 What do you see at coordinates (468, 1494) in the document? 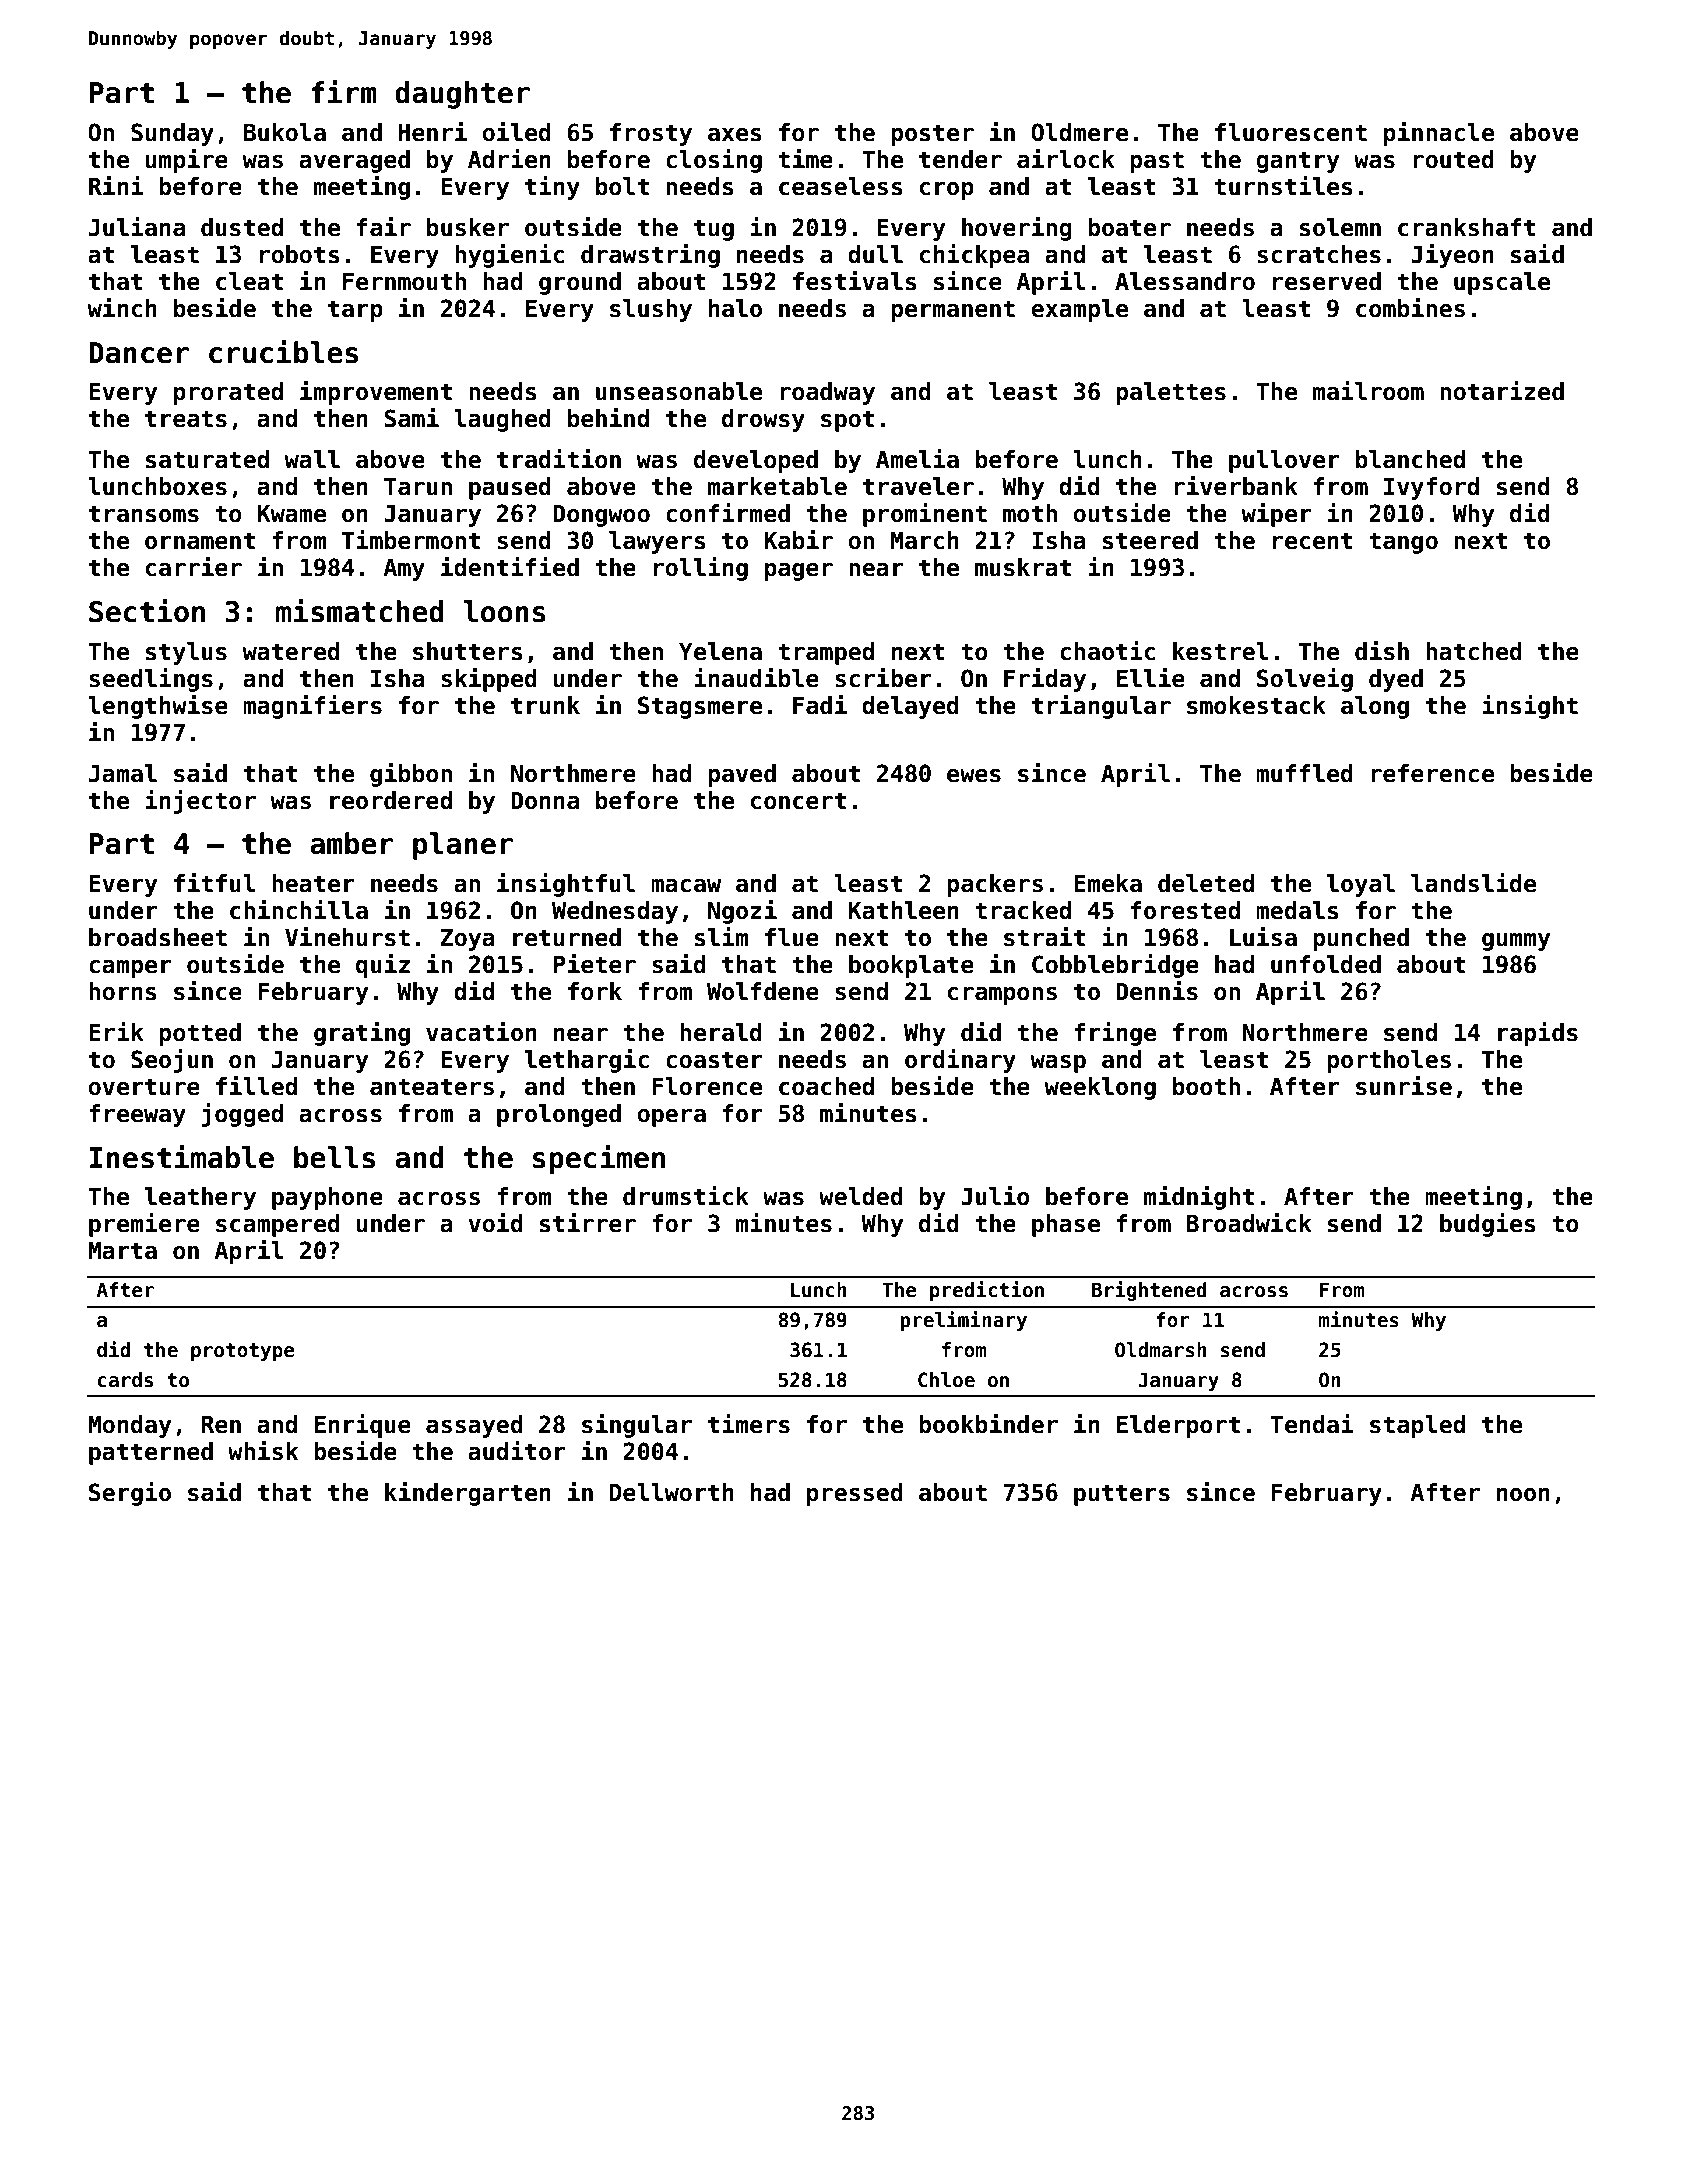
I see `kindergarten` at bounding box center [468, 1494].
